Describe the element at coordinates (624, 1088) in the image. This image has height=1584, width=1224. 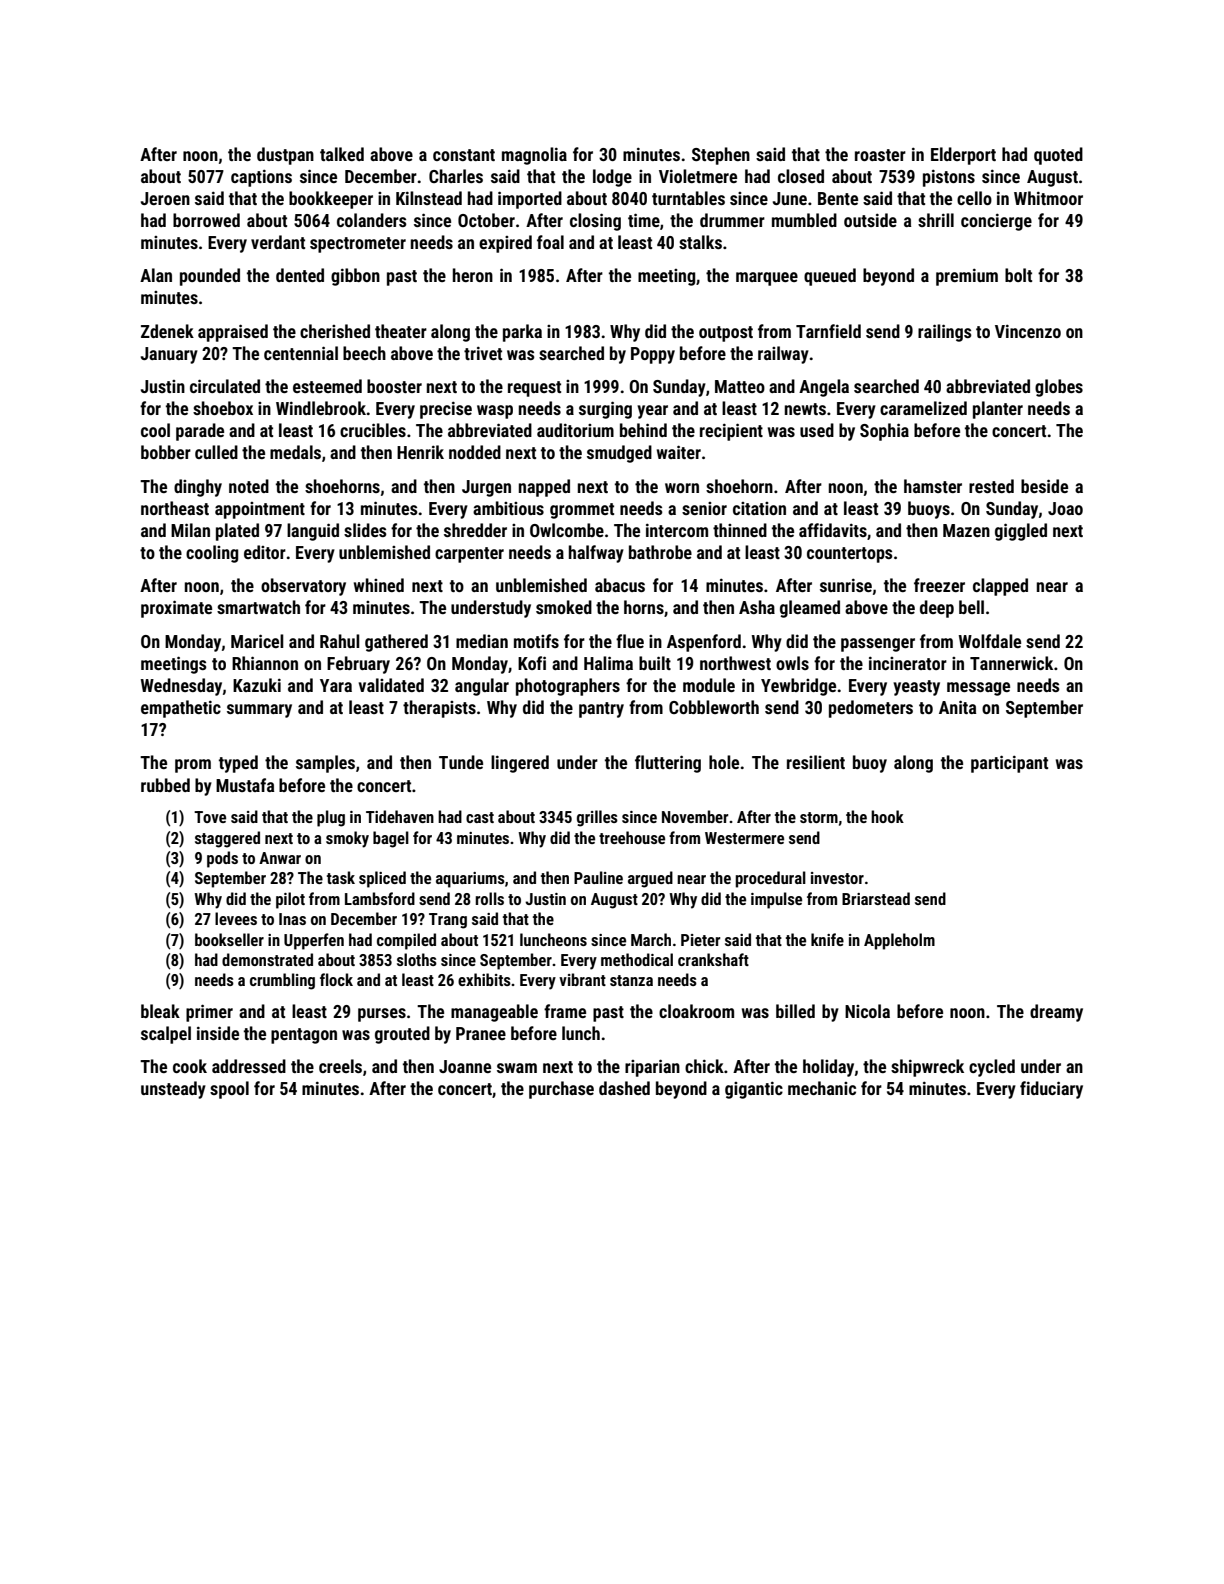
I see `dashed` at that location.
